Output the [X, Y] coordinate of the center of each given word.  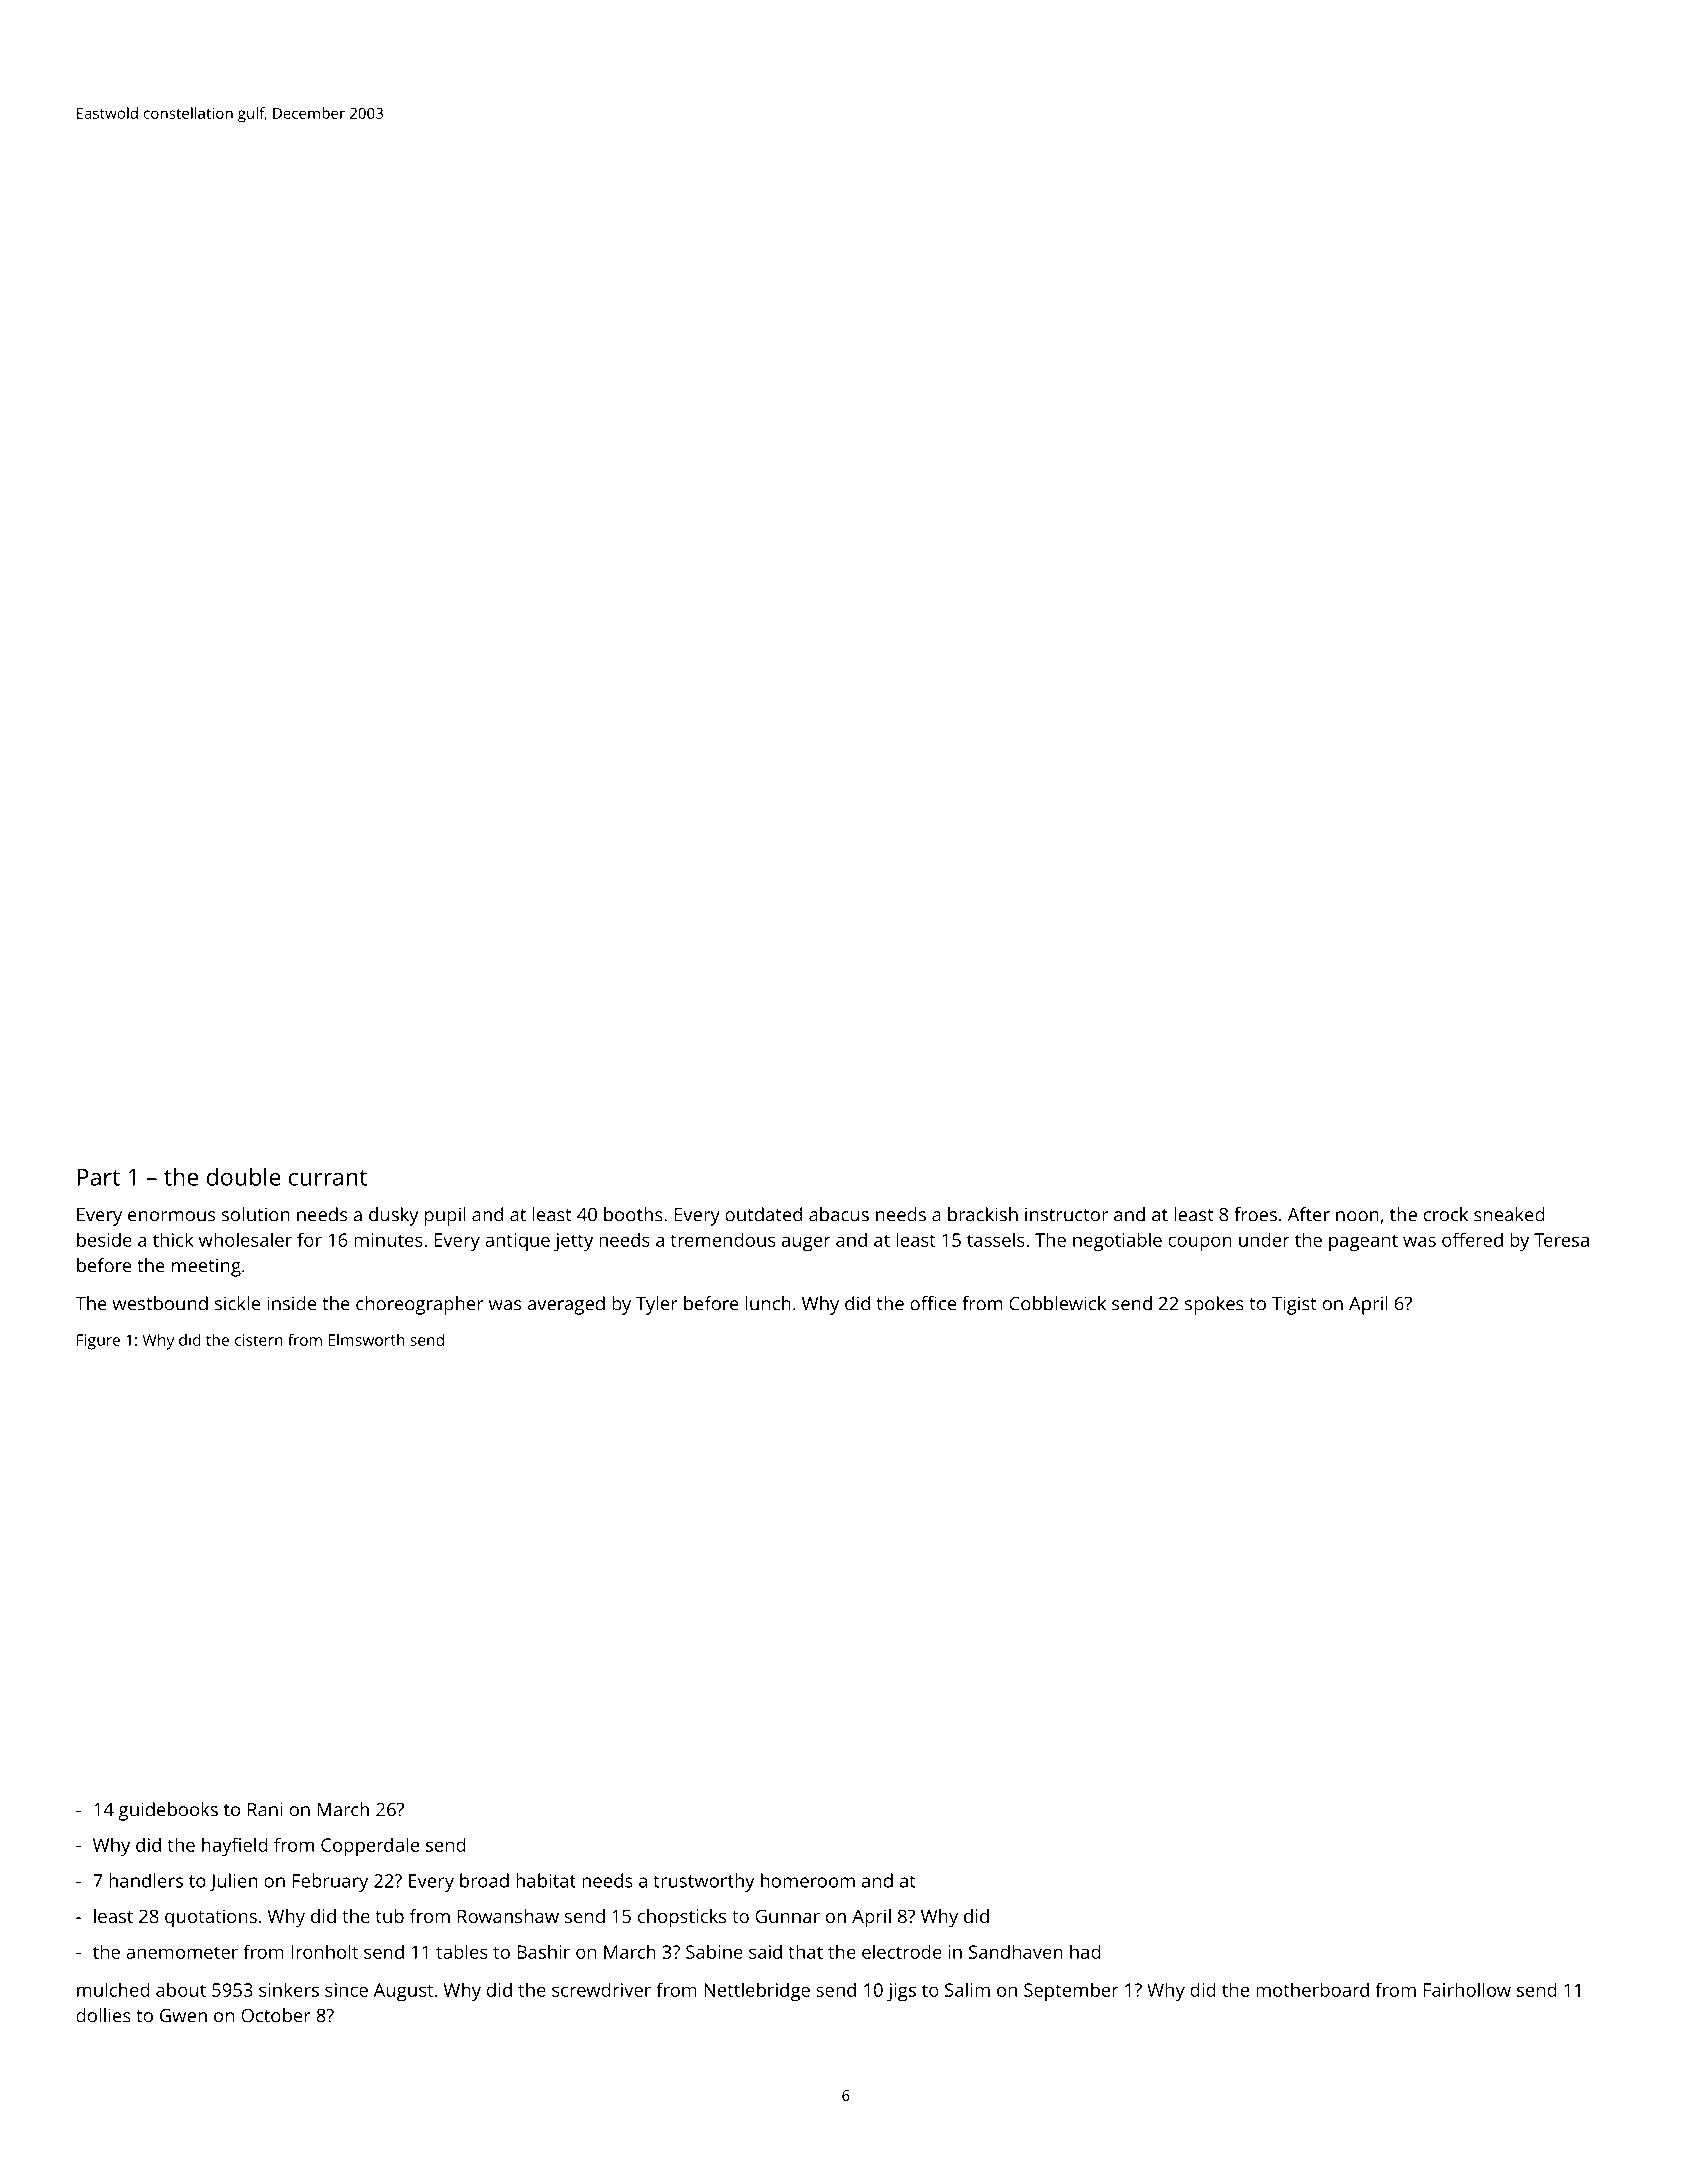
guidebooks [168, 1811]
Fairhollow [1467, 1989]
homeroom [808, 1880]
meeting [206, 1268]
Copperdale [370, 1846]
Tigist [1294, 1305]
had [1085, 1951]
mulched [113, 1989]
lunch [768, 1303]
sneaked [1509, 1214]
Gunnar [787, 1916]
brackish [983, 1214]
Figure [98, 1342]
